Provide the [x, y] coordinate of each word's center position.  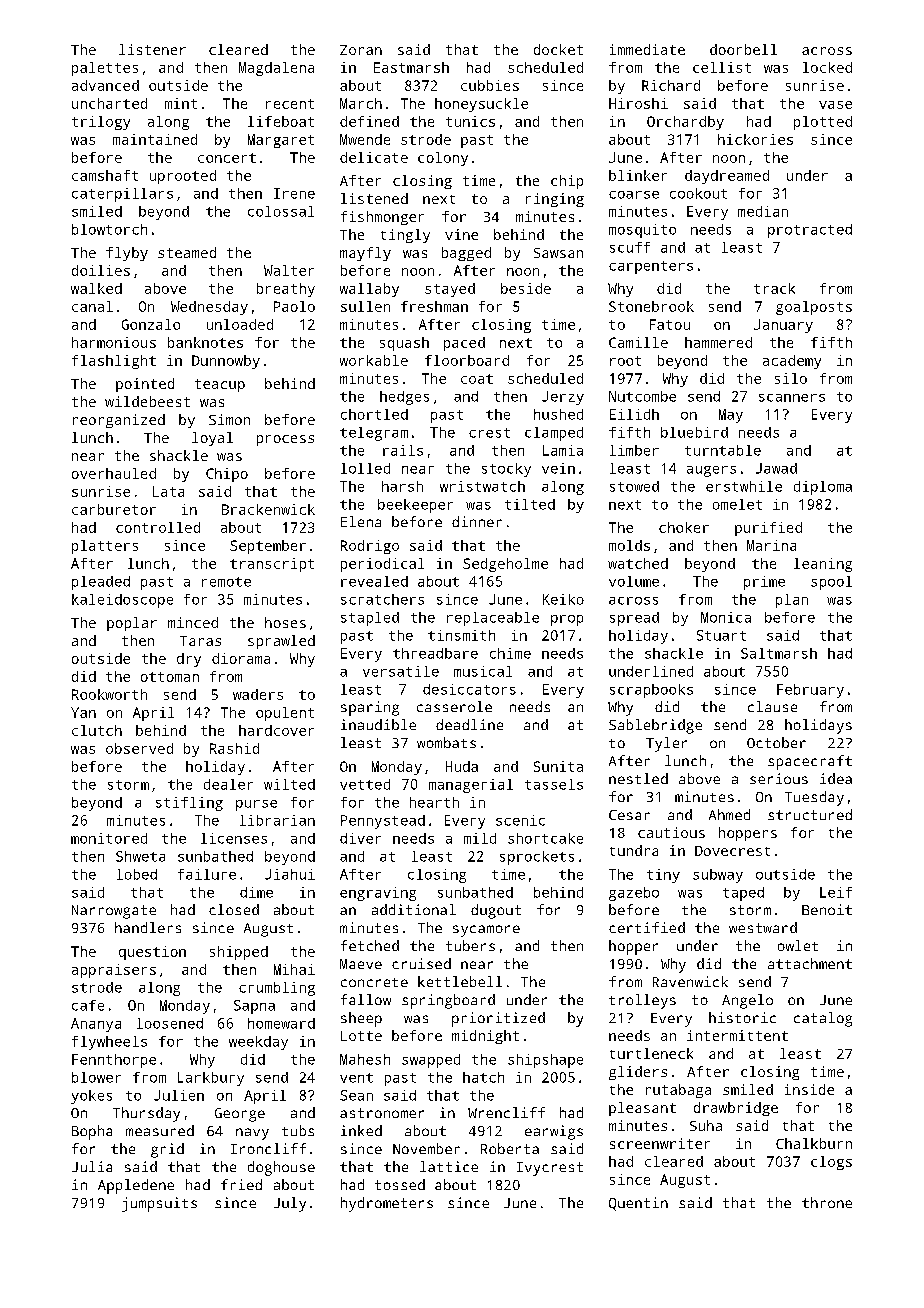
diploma [823, 488]
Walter [289, 270]
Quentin [638, 1204]
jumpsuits [159, 1204]
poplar [132, 624]
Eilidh [634, 414]
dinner [477, 521]
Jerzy [563, 398]
